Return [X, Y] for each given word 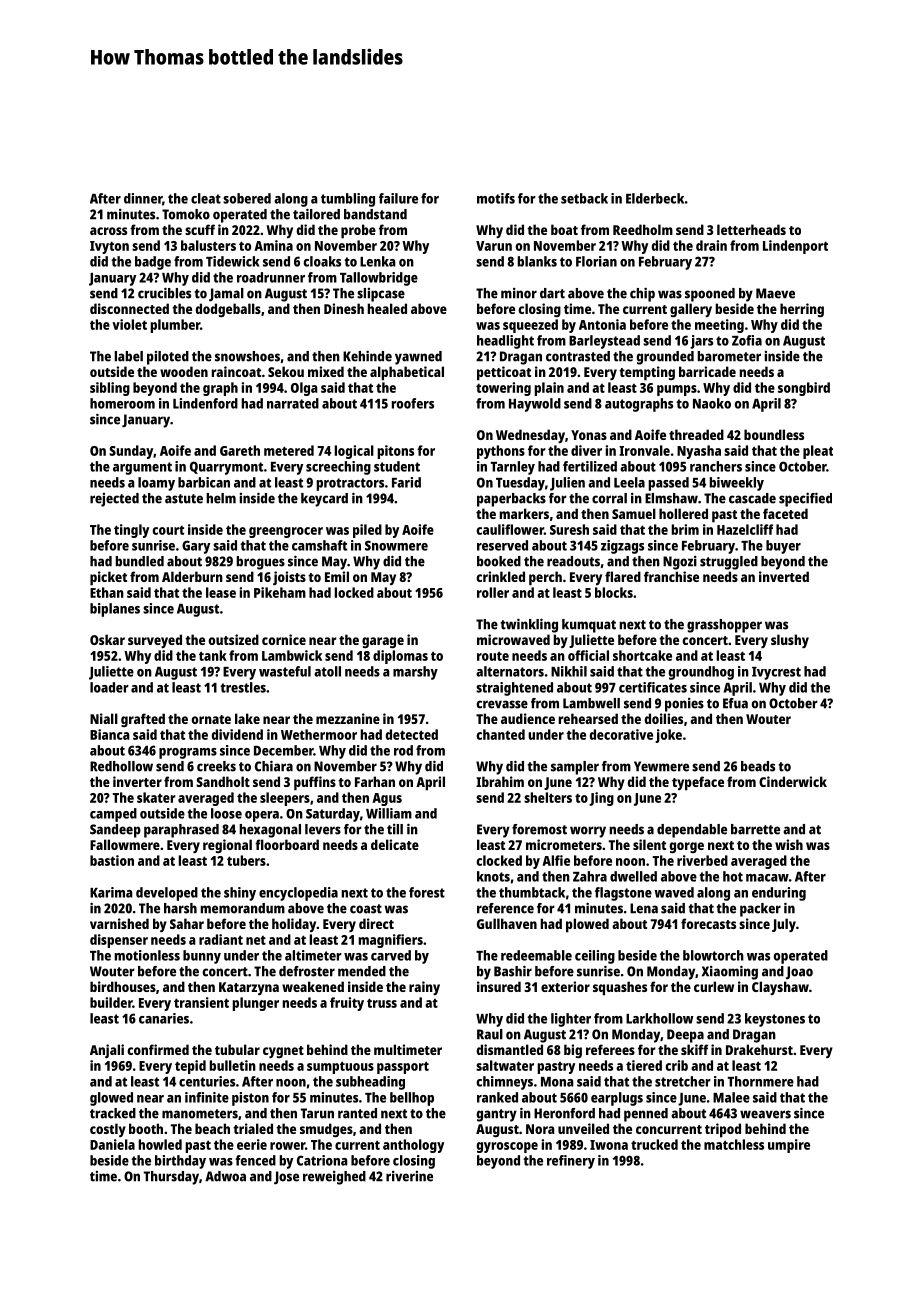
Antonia [602, 324]
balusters [208, 245]
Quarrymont [226, 468]
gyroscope [507, 1147]
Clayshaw [780, 988]
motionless [147, 955]
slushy [790, 641]
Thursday [171, 1178]
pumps [677, 390]
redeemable [536, 955]
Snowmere [396, 545]
